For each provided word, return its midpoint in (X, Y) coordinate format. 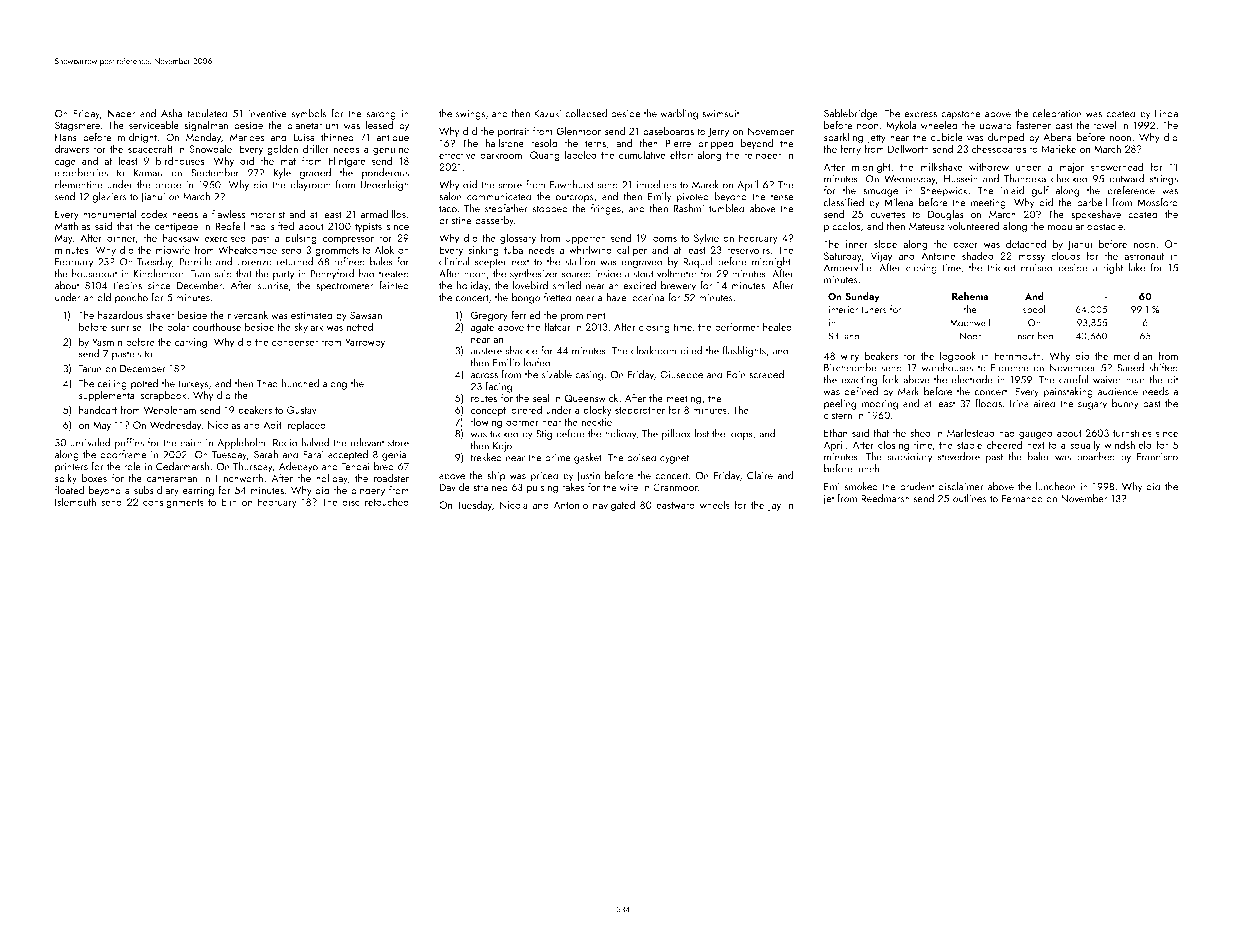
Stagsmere (77, 126)
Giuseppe (681, 375)
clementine (79, 184)
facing (499, 387)
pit (1172, 381)
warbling (679, 114)
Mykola (901, 126)
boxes (94, 478)
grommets (337, 251)
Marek (705, 184)
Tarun (90, 369)
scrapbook (163, 396)
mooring (880, 405)
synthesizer (534, 274)
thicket (1001, 267)
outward (1126, 178)
